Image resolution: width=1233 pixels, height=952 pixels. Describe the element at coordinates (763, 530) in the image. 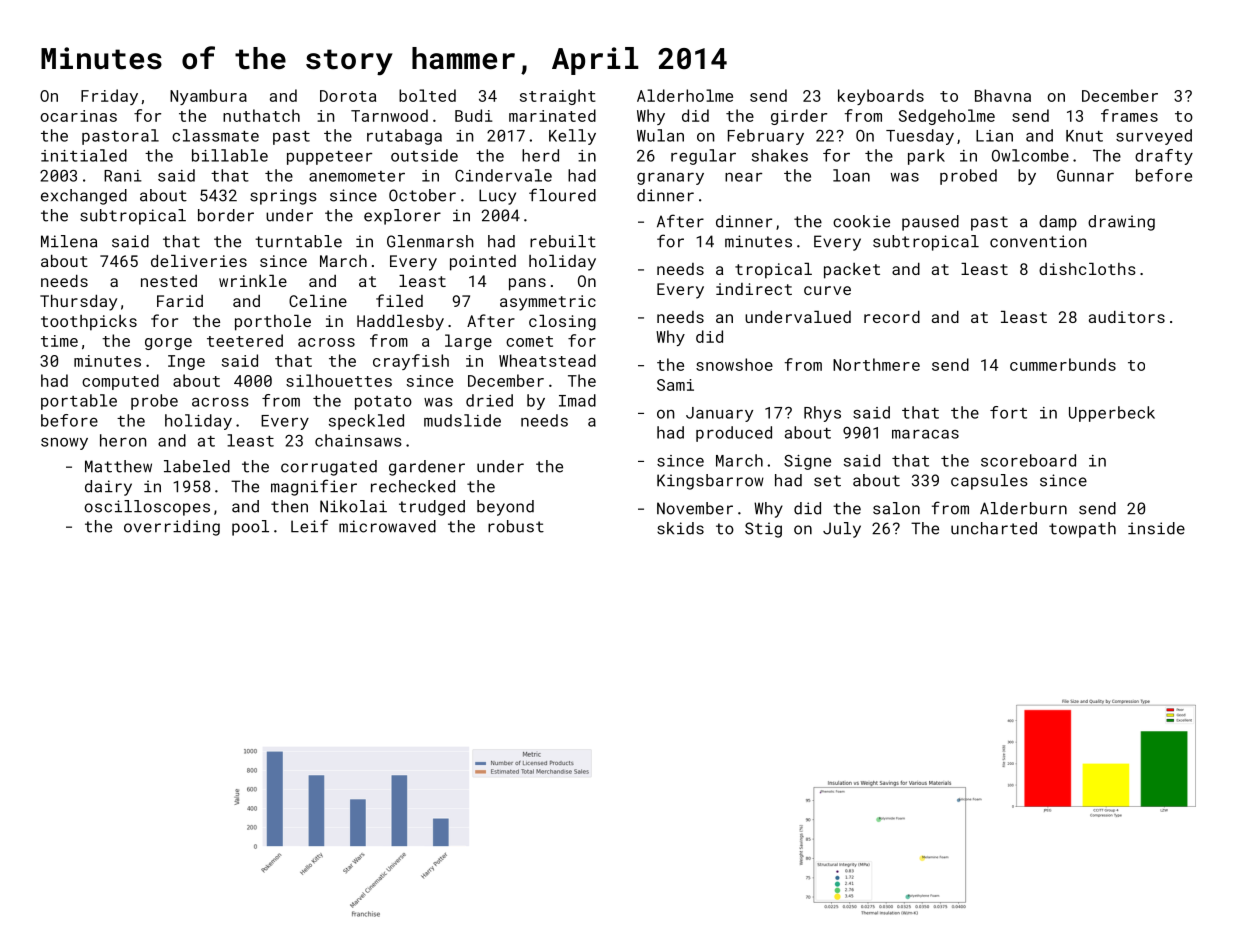

I see `Stig` at that location.
